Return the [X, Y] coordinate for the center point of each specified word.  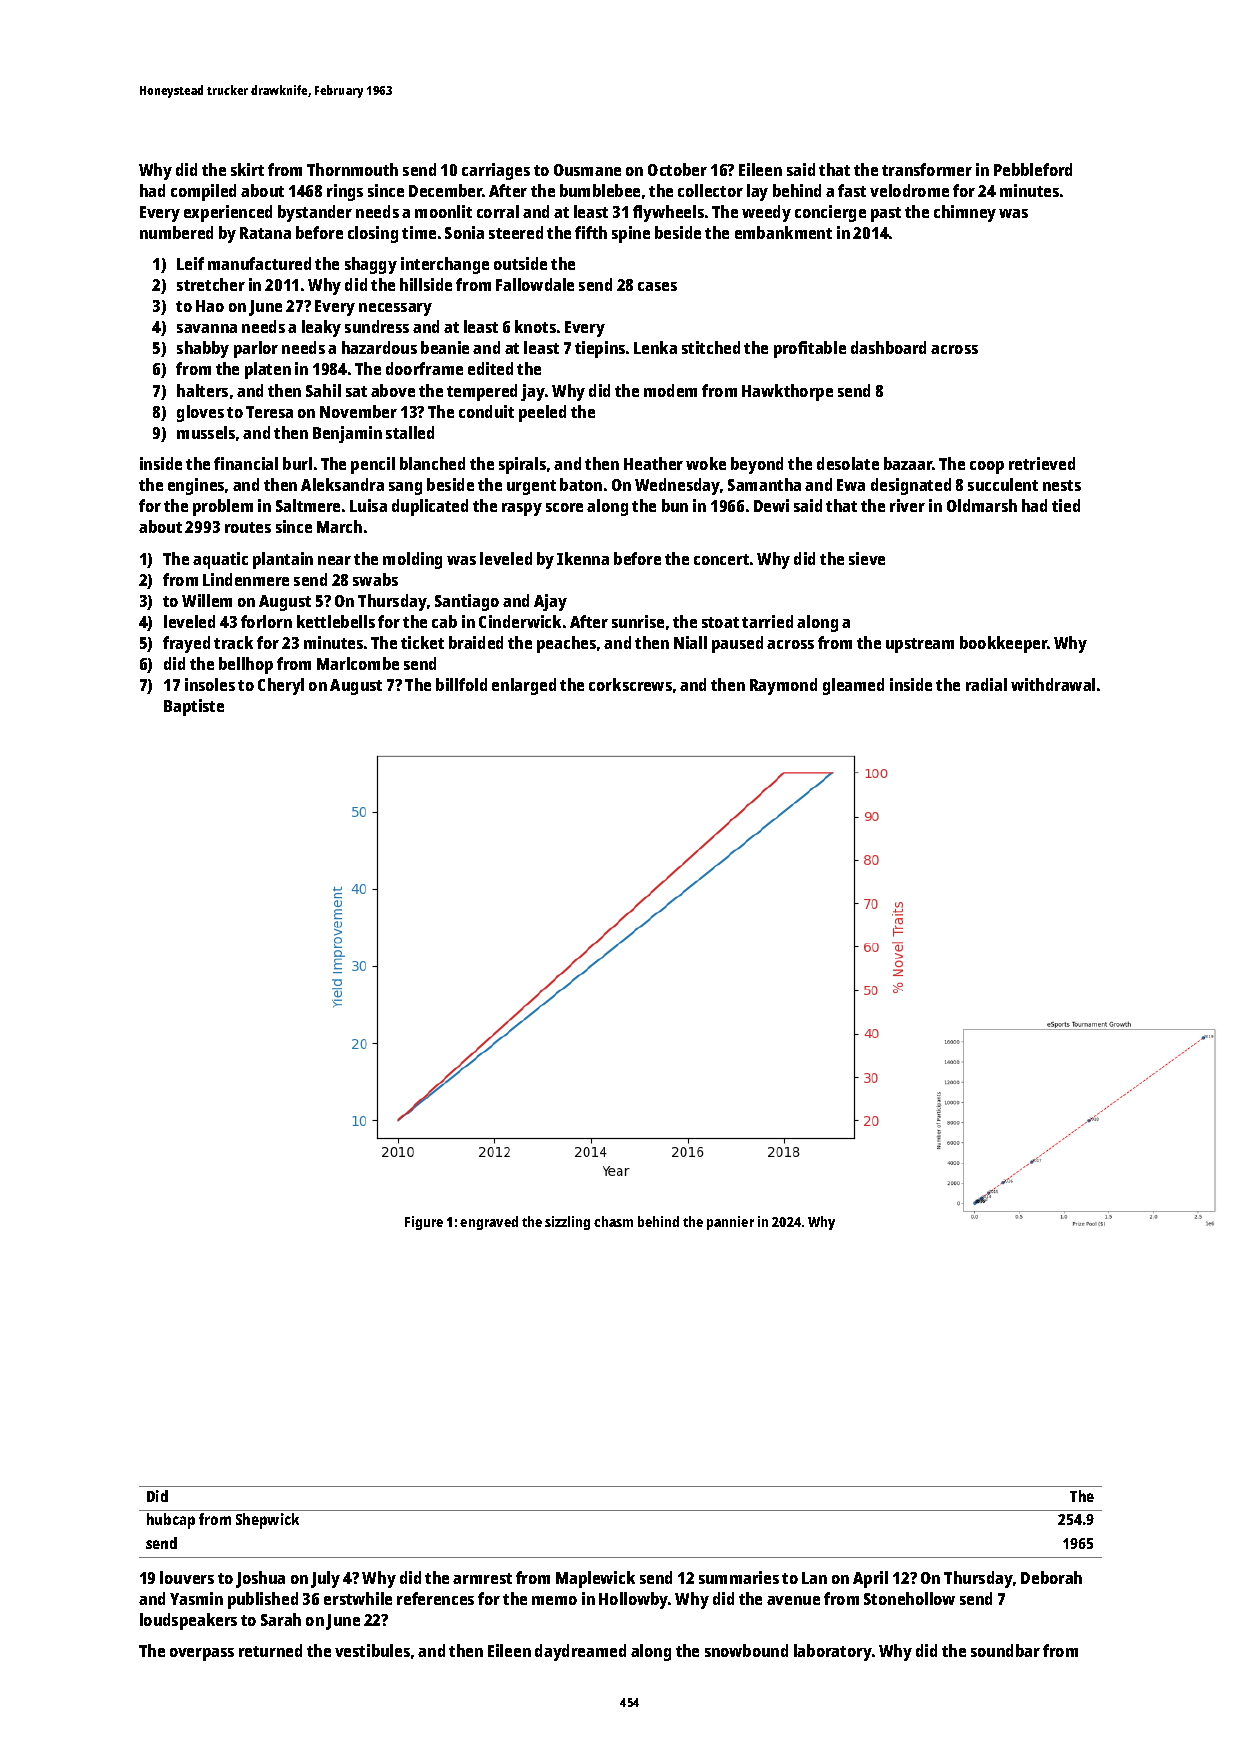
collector [710, 190]
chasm [613, 1221]
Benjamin [347, 434]
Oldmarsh [982, 505]
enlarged [524, 686]
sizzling [567, 1223]
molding [412, 560]
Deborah [1051, 1577]
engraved [489, 1223]
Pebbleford [1033, 169]
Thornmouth [352, 169]
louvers [187, 1577]
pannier [730, 1223]
